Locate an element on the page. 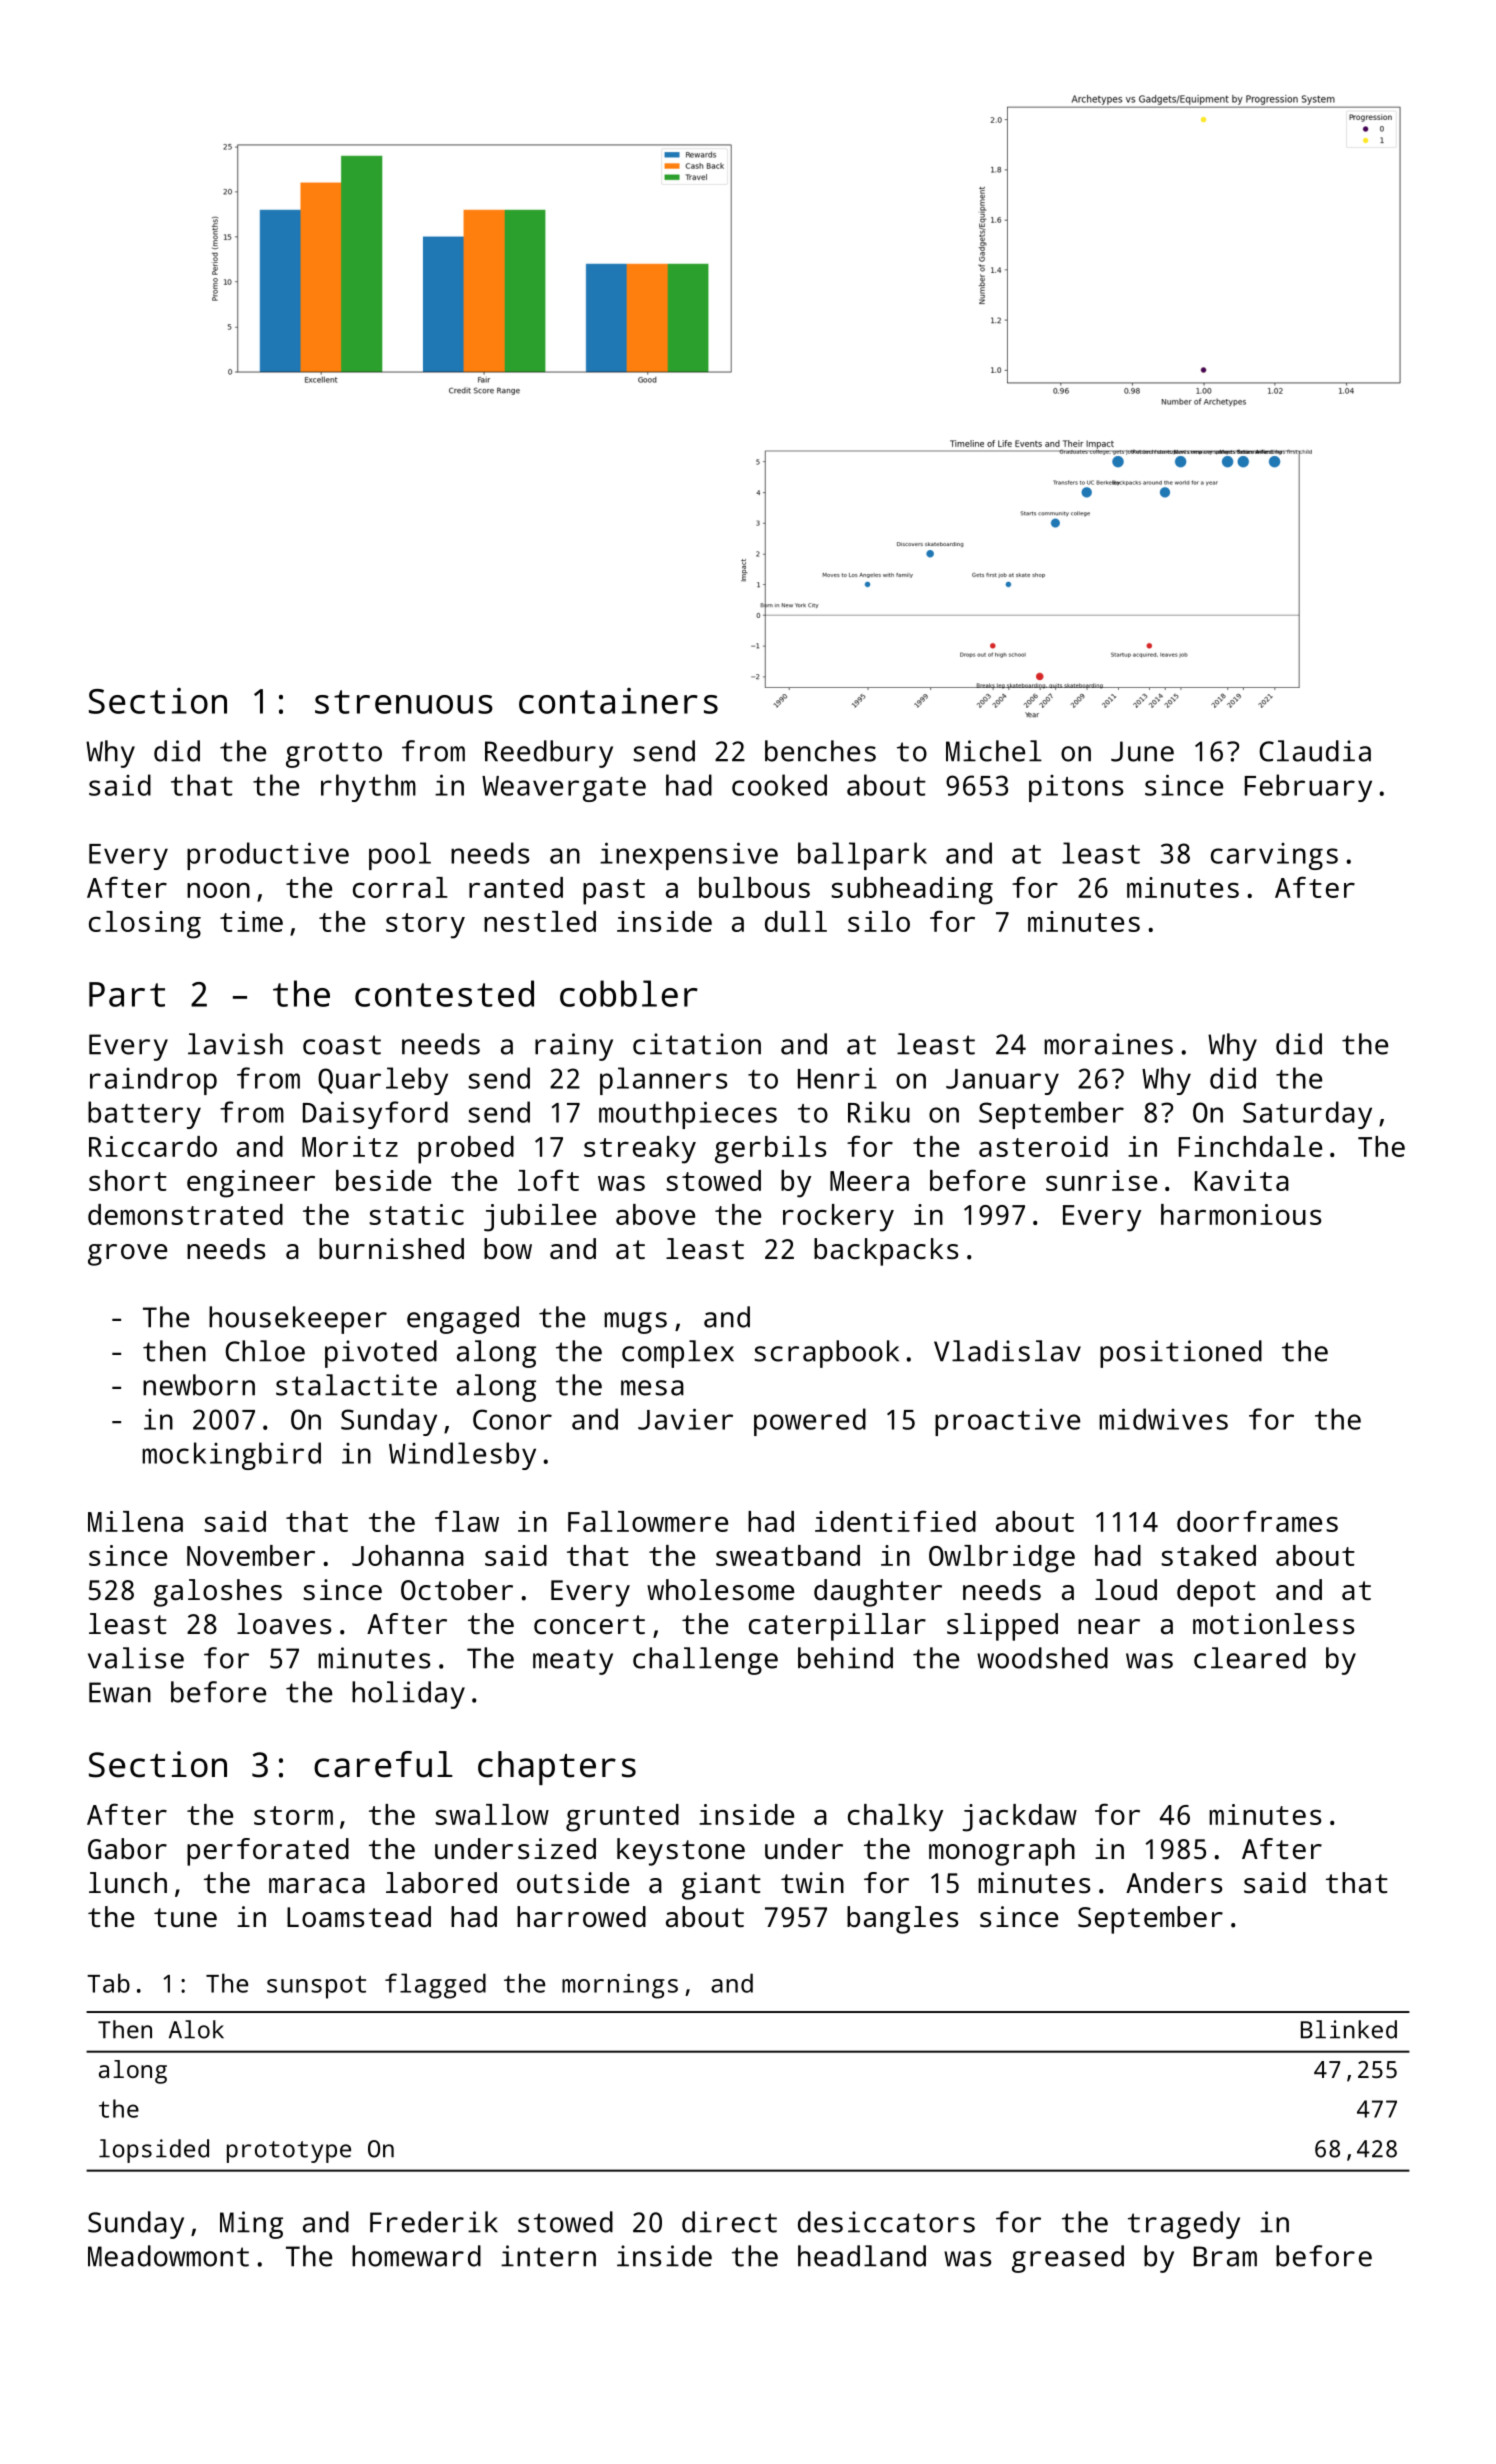 The width and height of the document is (1496, 2464). containers is located at coordinates (618, 701).
